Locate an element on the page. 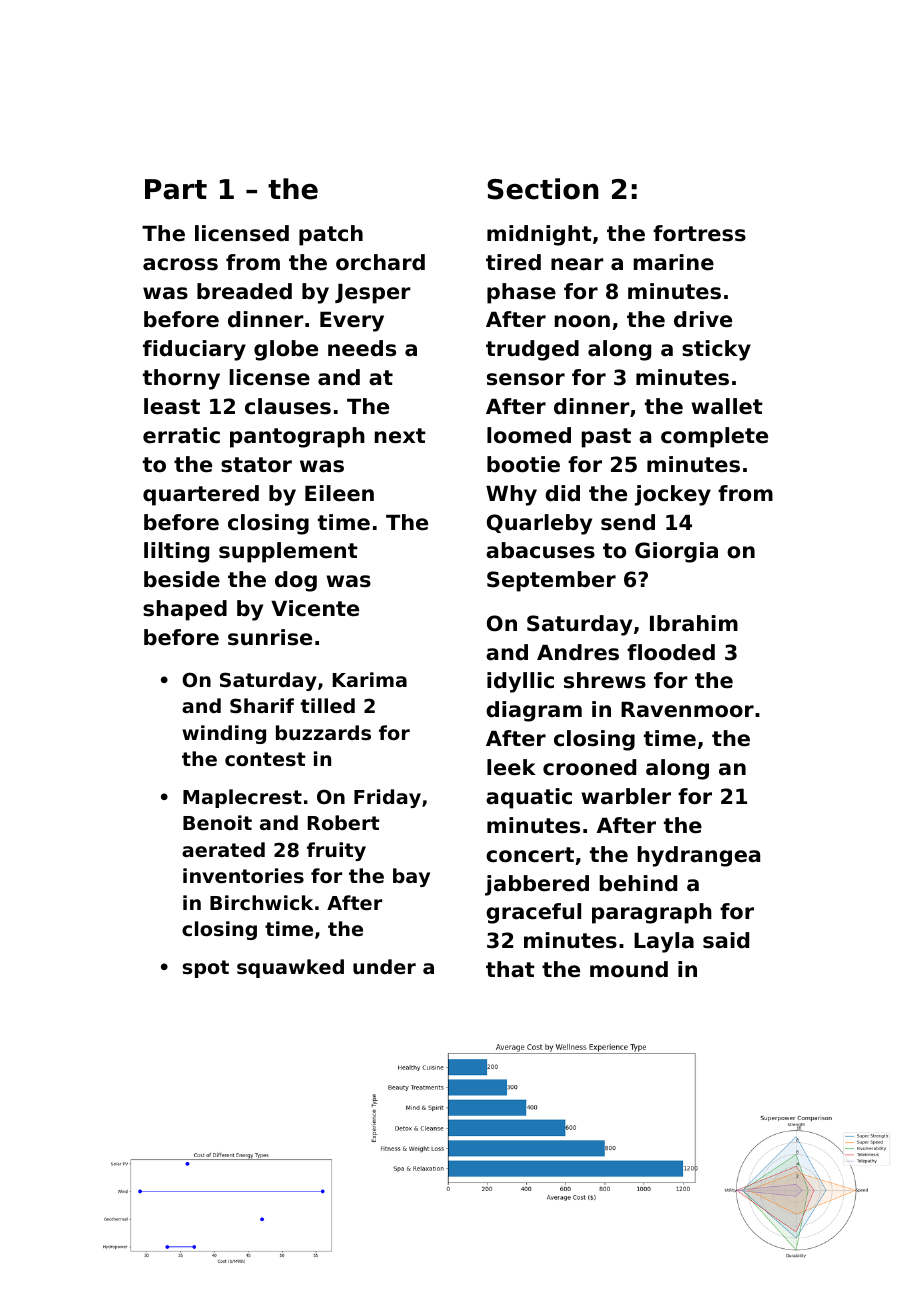 This page has height=1311, width=924. behind is located at coordinates (638, 883).
